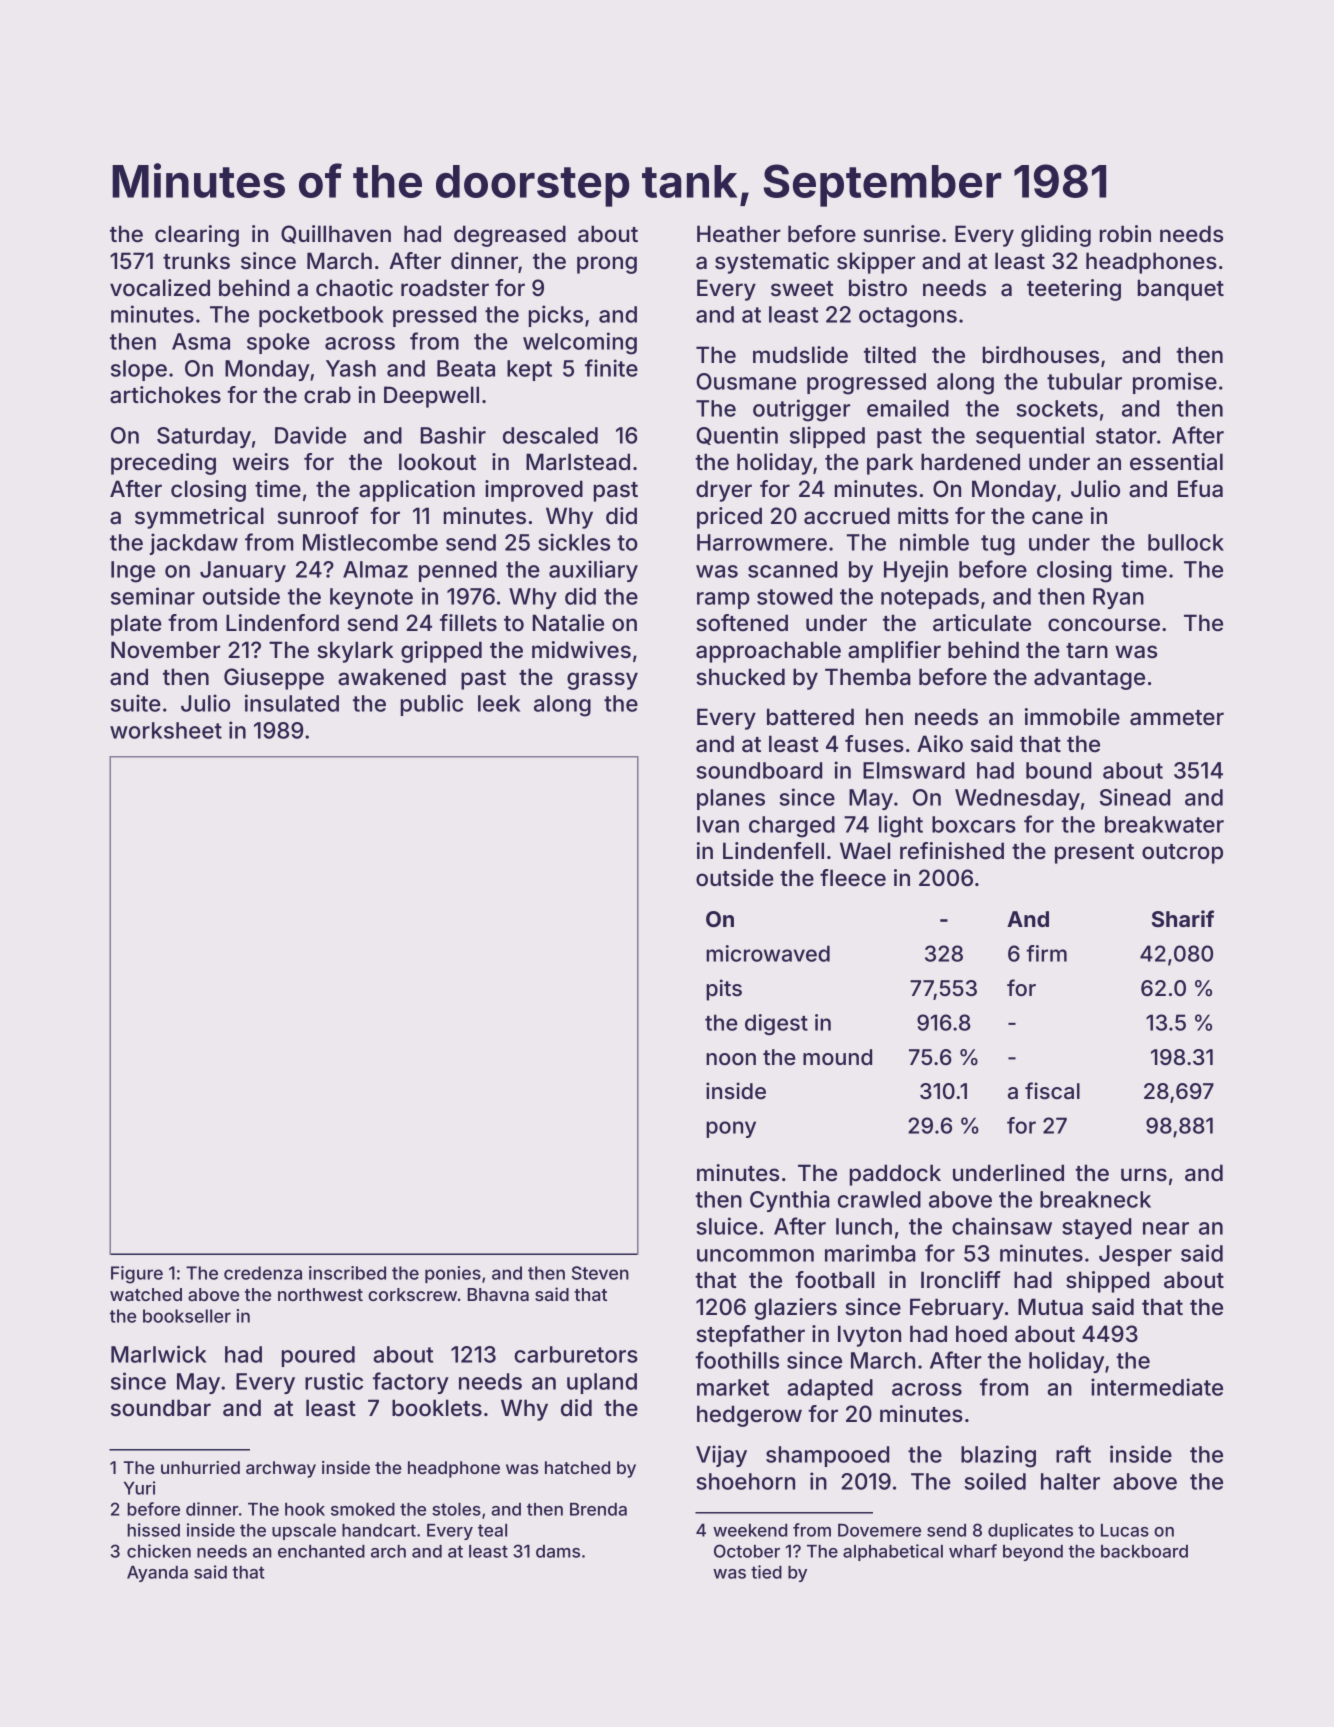 The image size is (1334, 1727). What do you see at coordinates (166, 730) in the screenshot?
I see `worksheet` at bounding box center [166, 730].
